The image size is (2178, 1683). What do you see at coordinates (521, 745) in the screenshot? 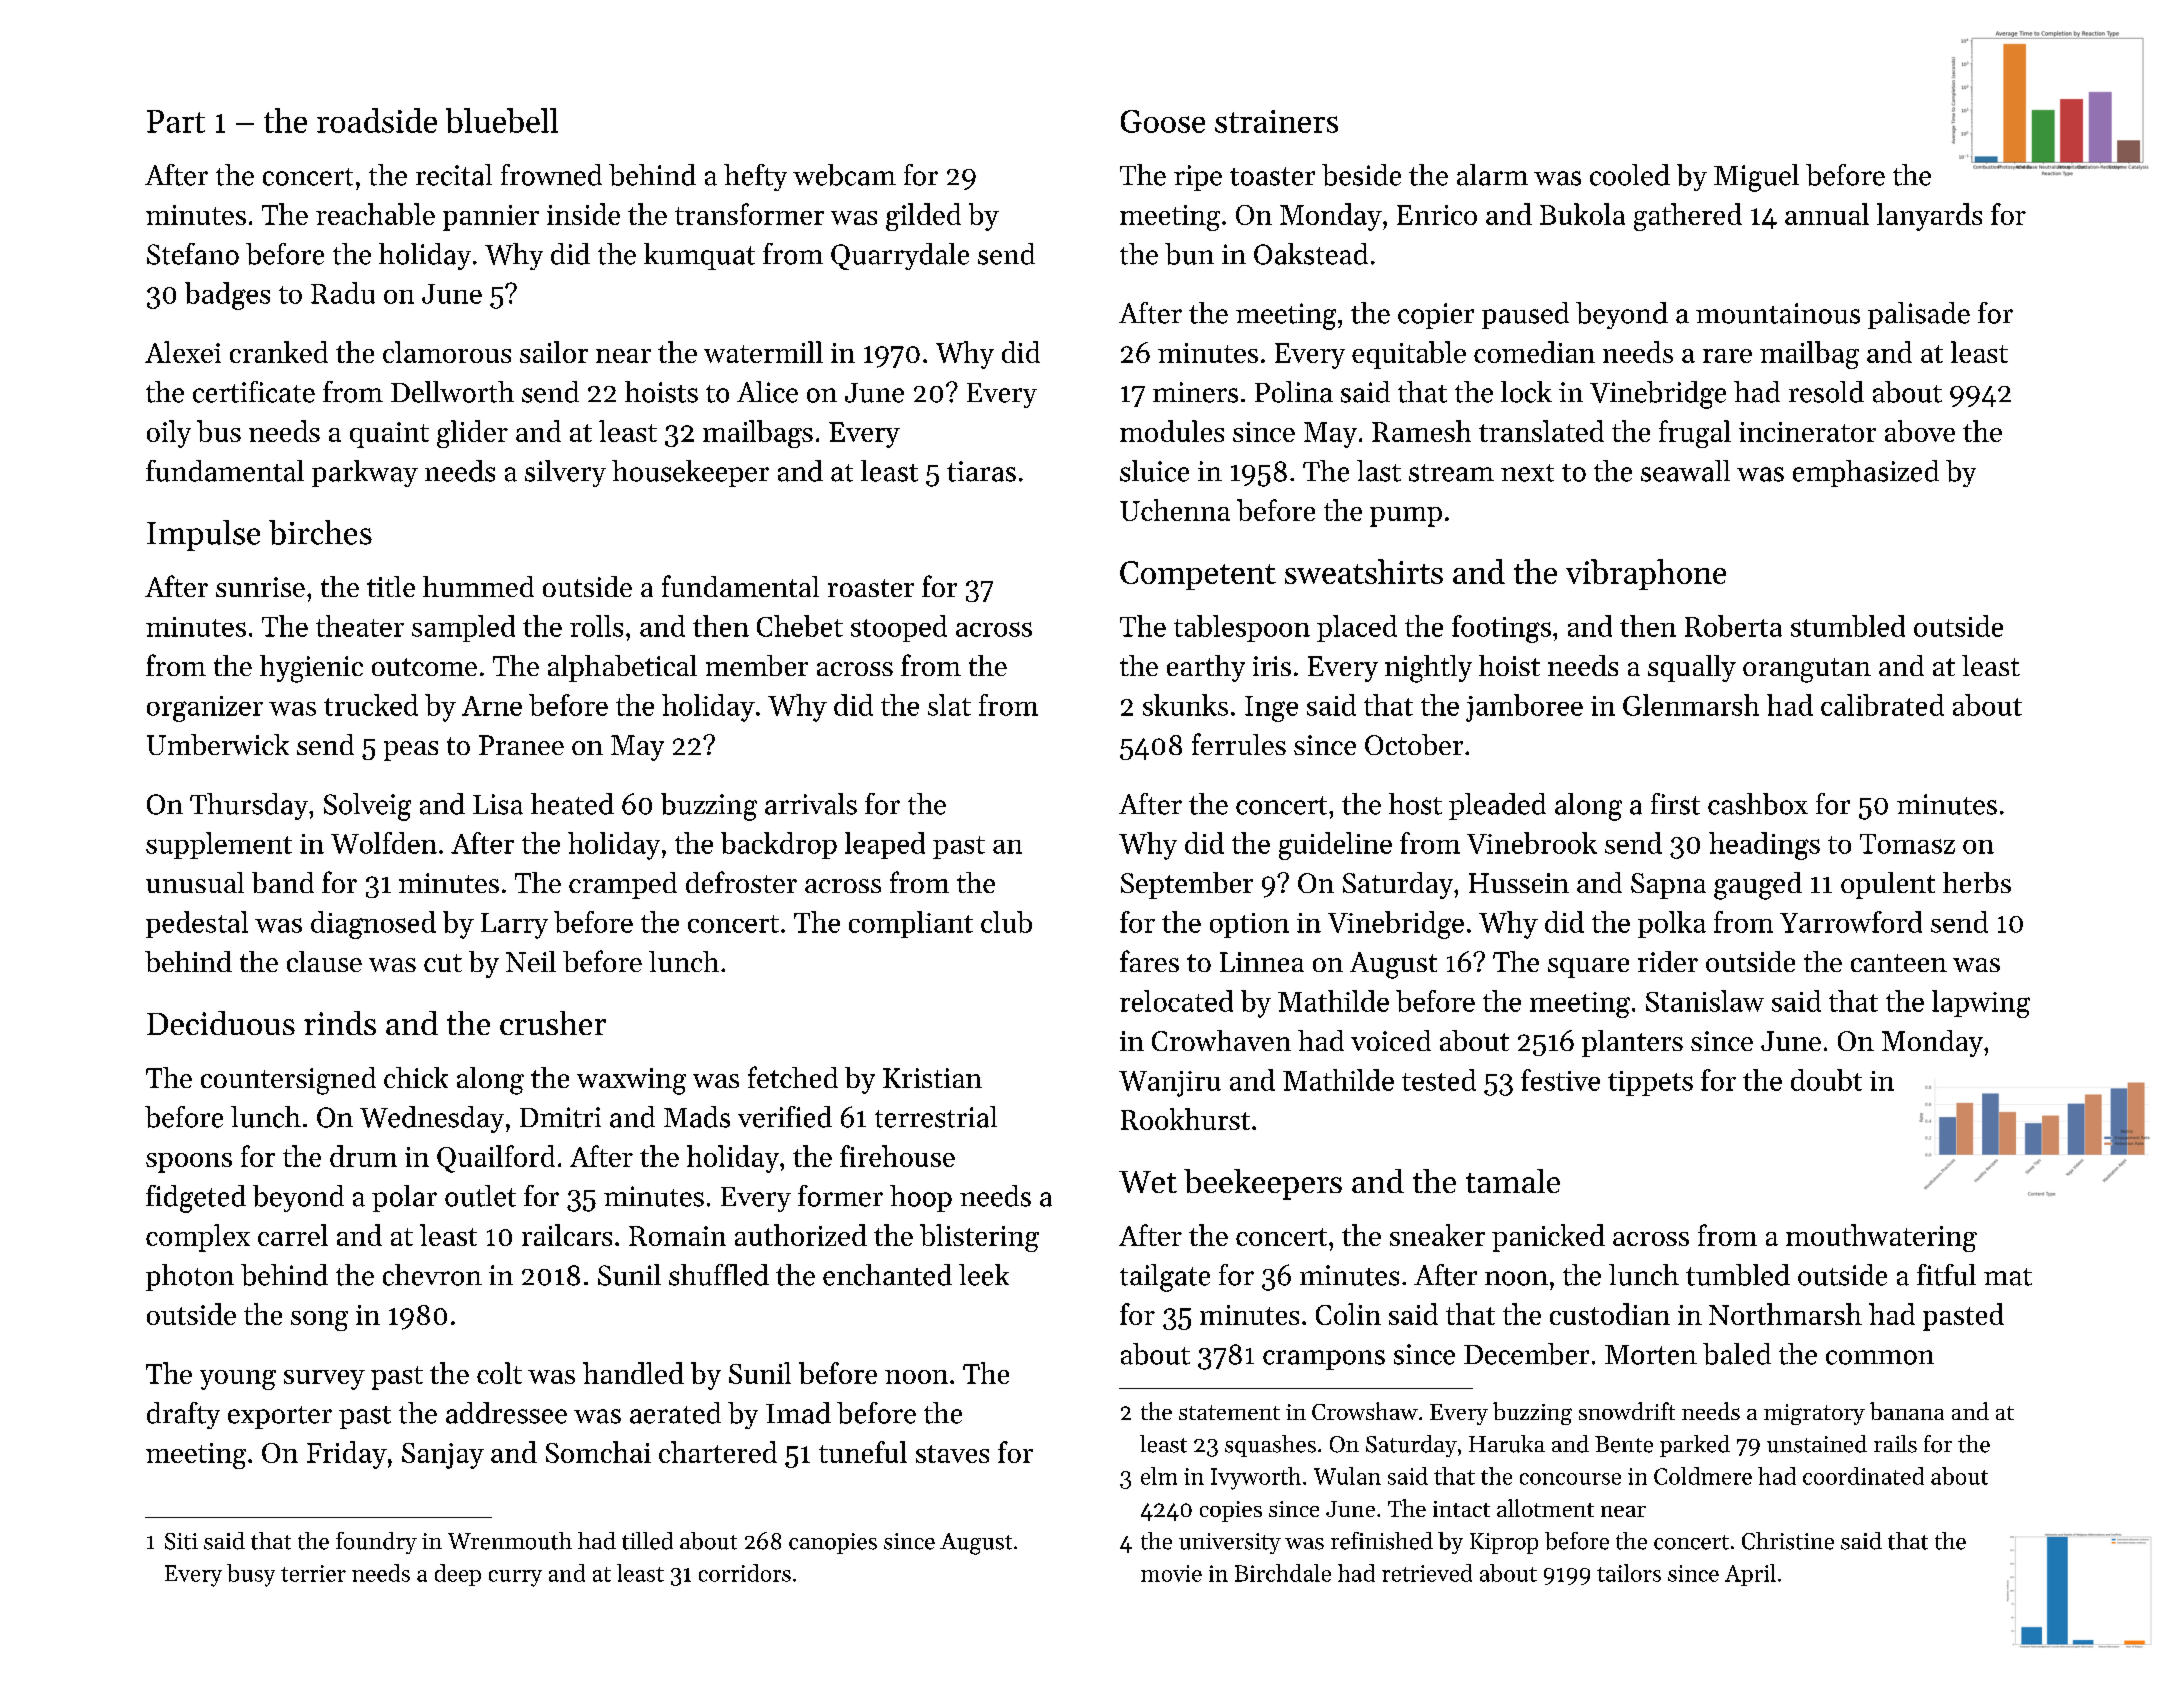
I see `Pranee` at bounding box center [521, 745].
